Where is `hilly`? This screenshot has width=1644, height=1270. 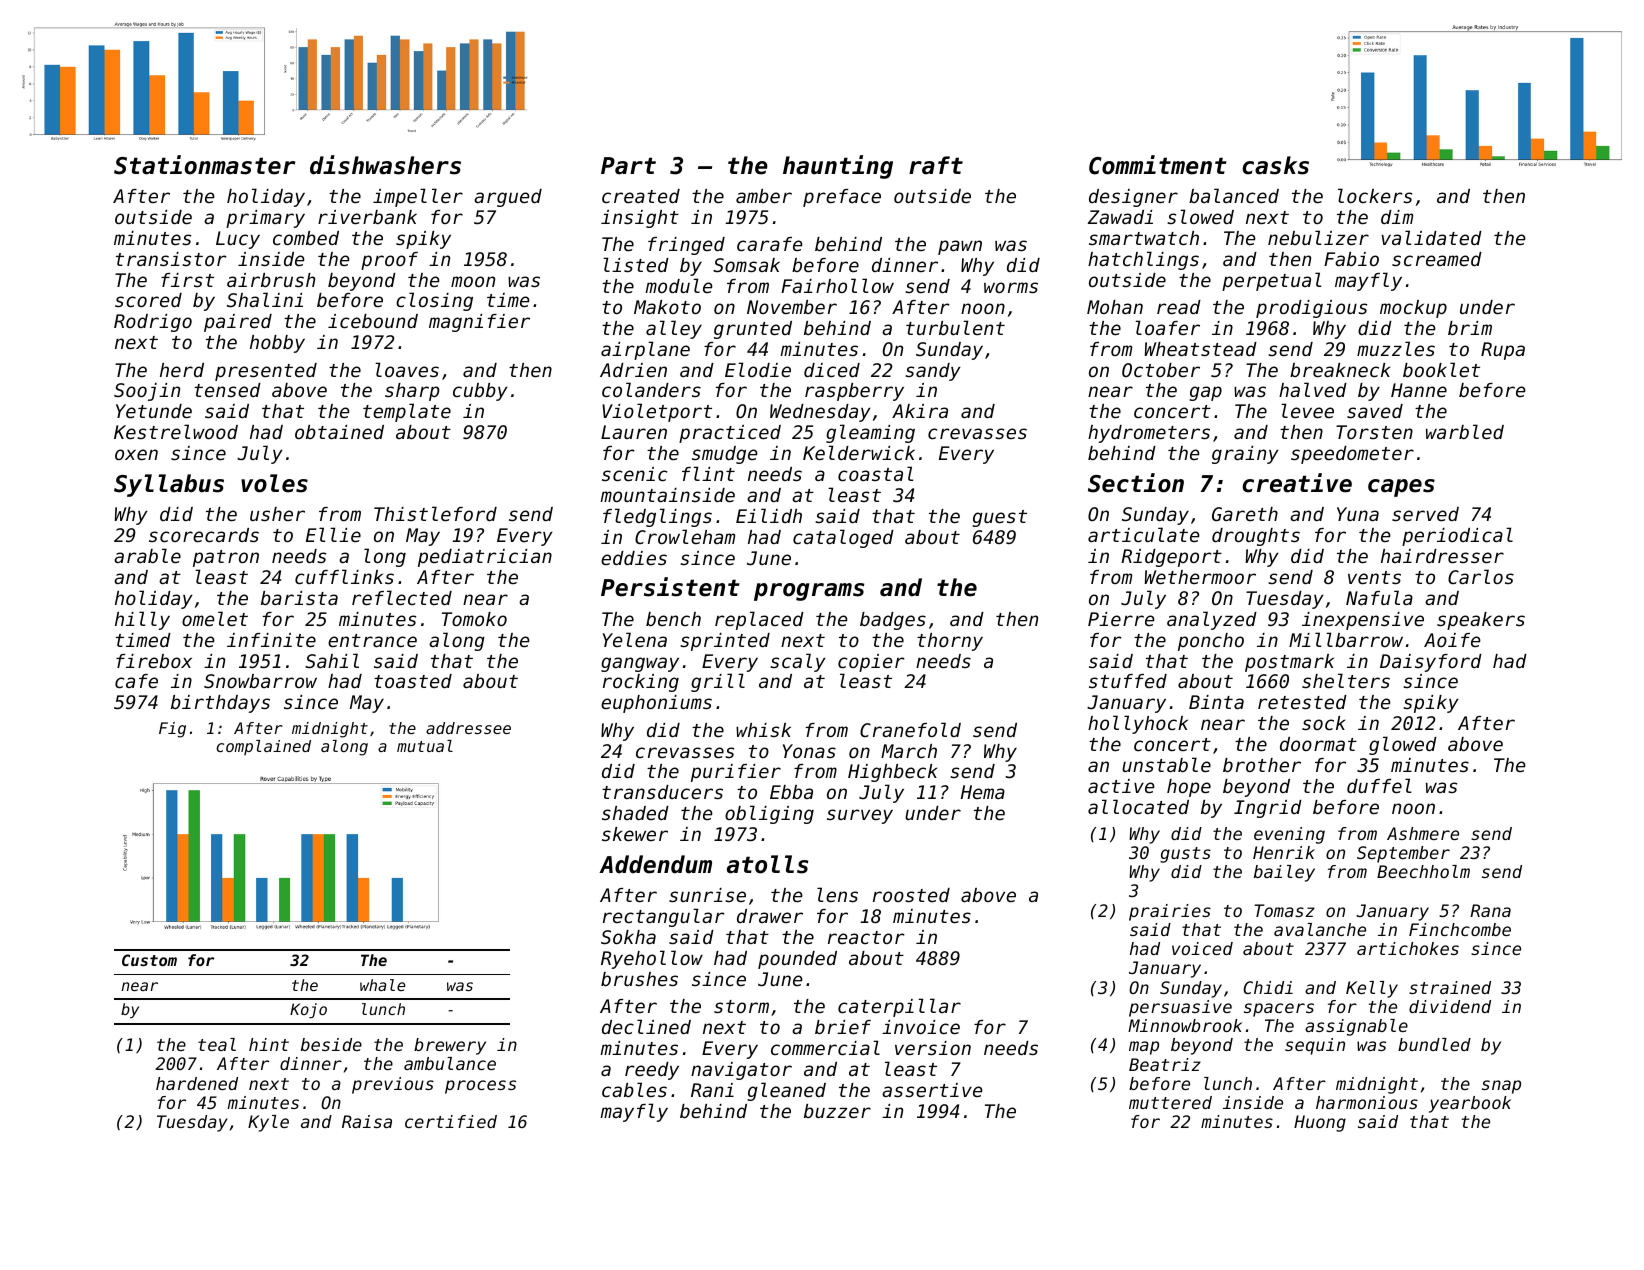 hilly is located at coordinates (142, 620).
